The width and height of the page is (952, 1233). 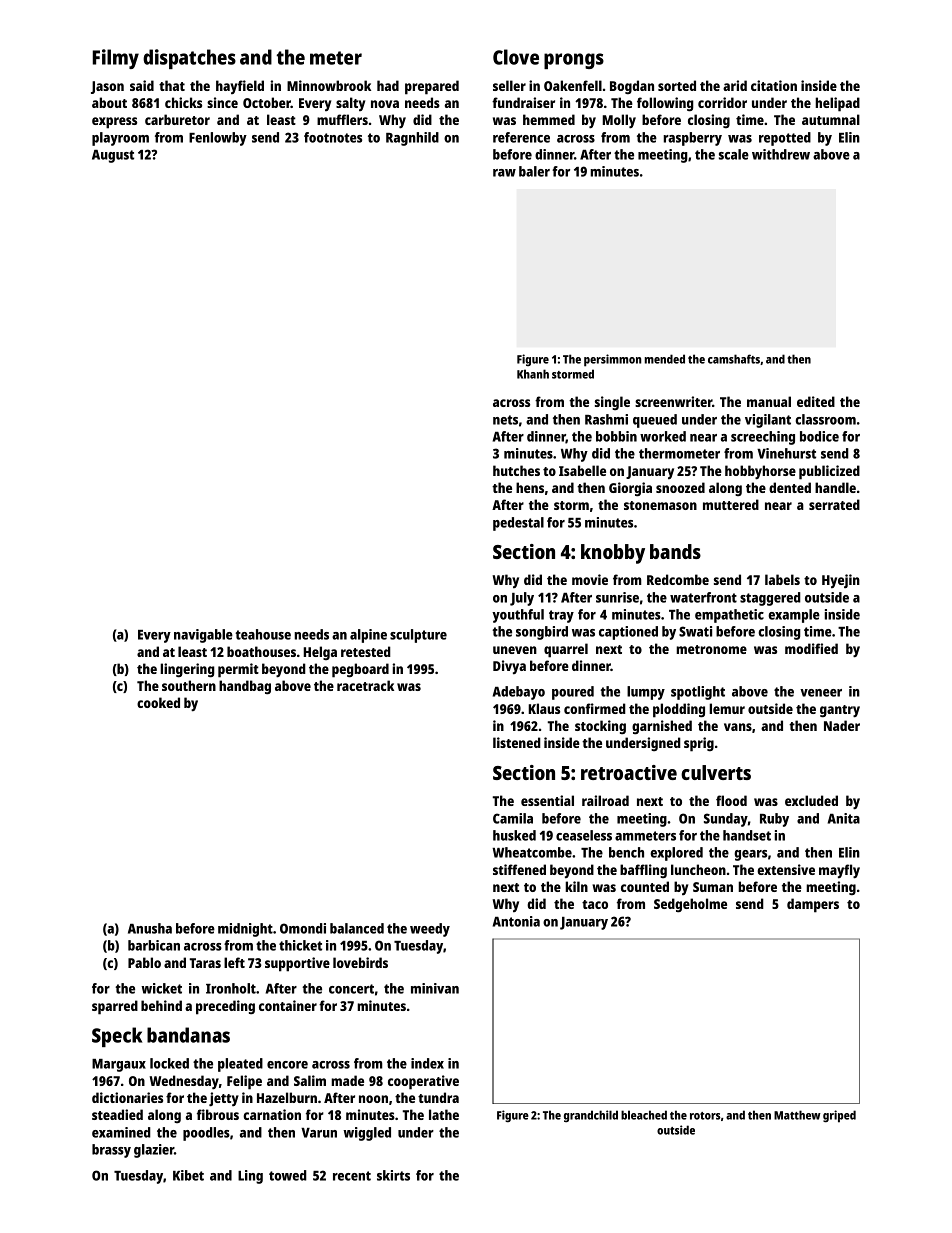 I want to click on Anusha, so click(x=150, y=928).
